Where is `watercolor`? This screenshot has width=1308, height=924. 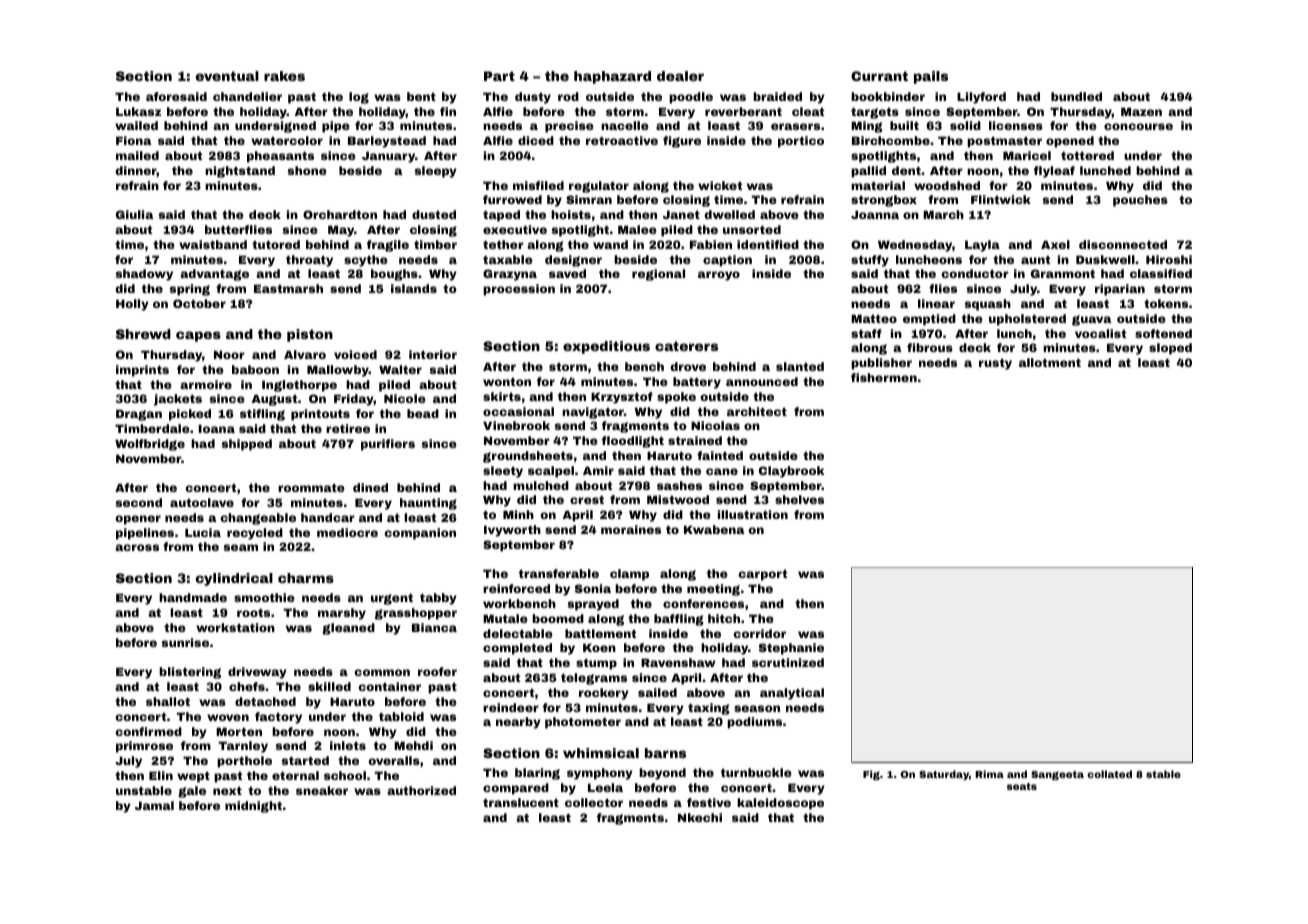 watercolor is located at coordinates (287, 140).
